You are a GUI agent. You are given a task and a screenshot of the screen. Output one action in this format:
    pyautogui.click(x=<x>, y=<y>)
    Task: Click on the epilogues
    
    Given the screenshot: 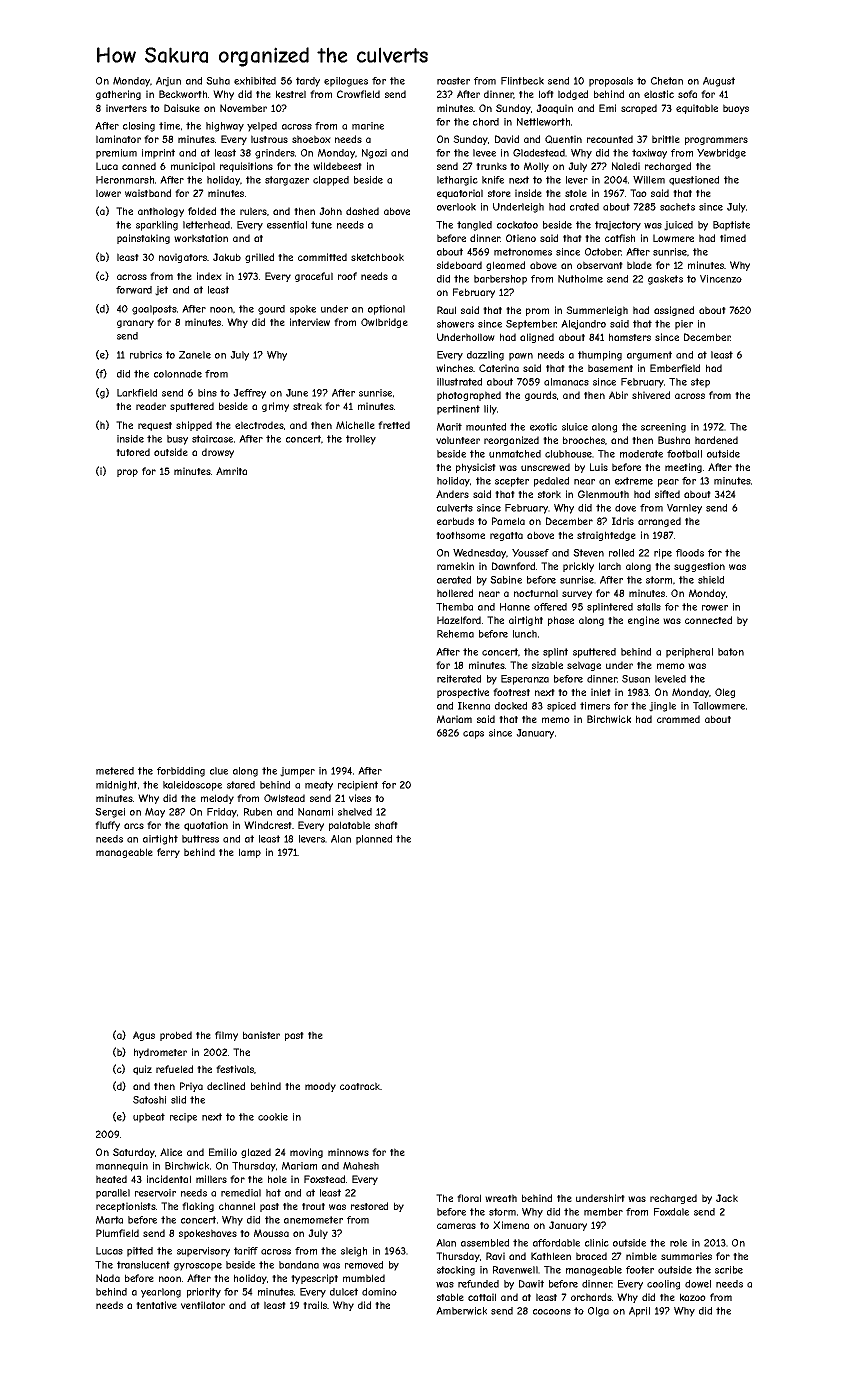 What is the action you would take?
    pyautogui.click(x=346, y=82)
